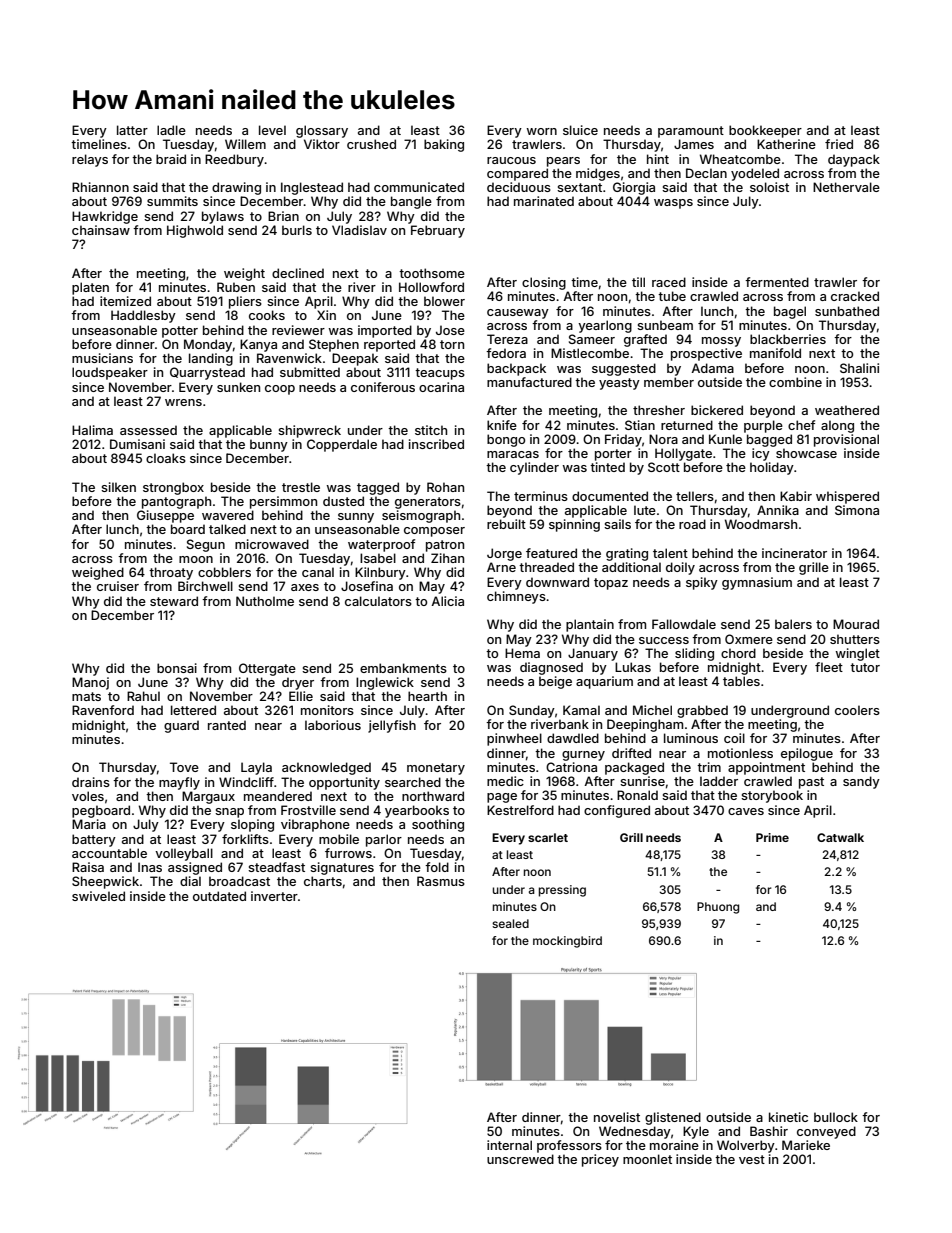 The image size is (952, 1233). I want to click on doily, so click(680, 568).
